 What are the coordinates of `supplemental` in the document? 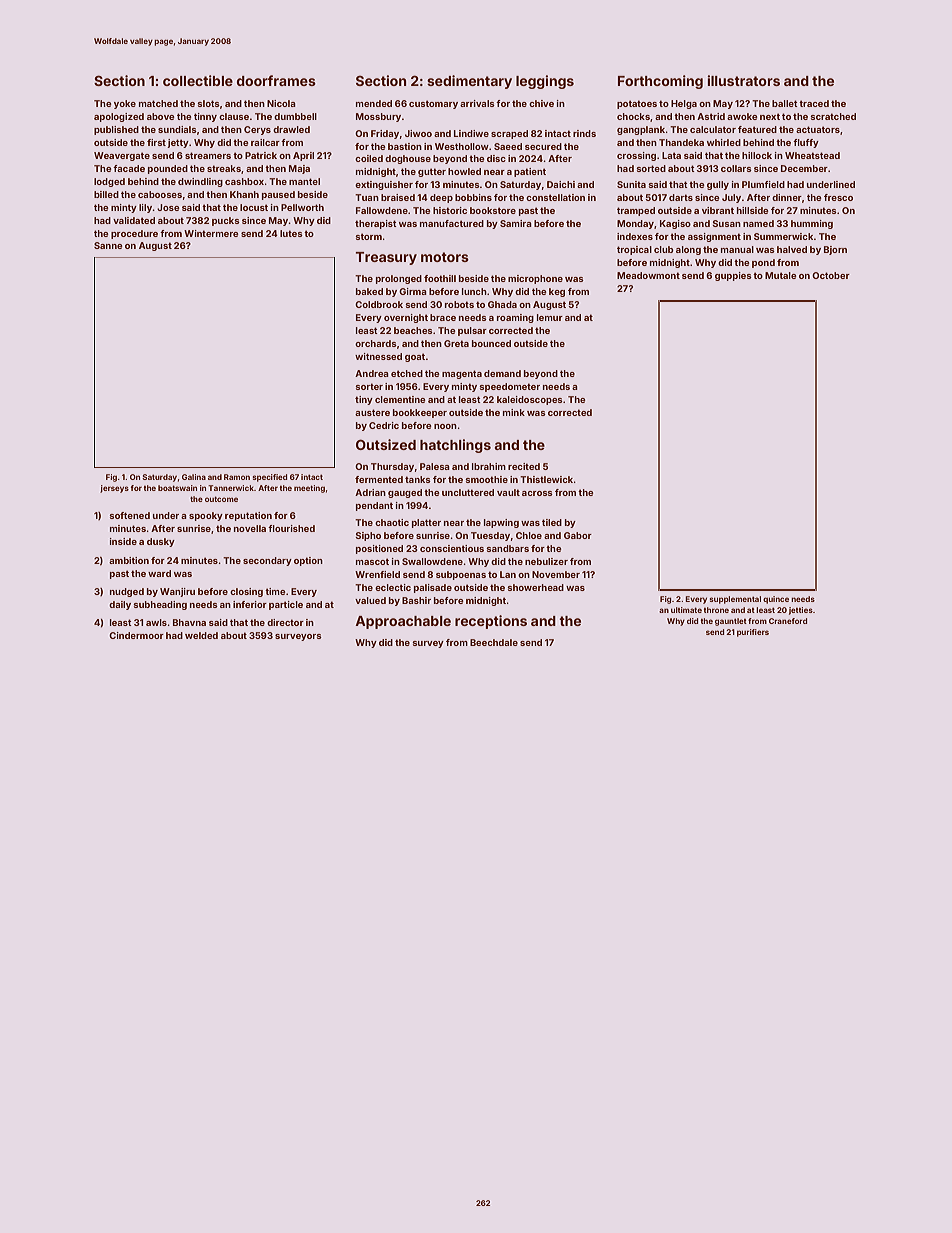 It's located at (735, 600).
